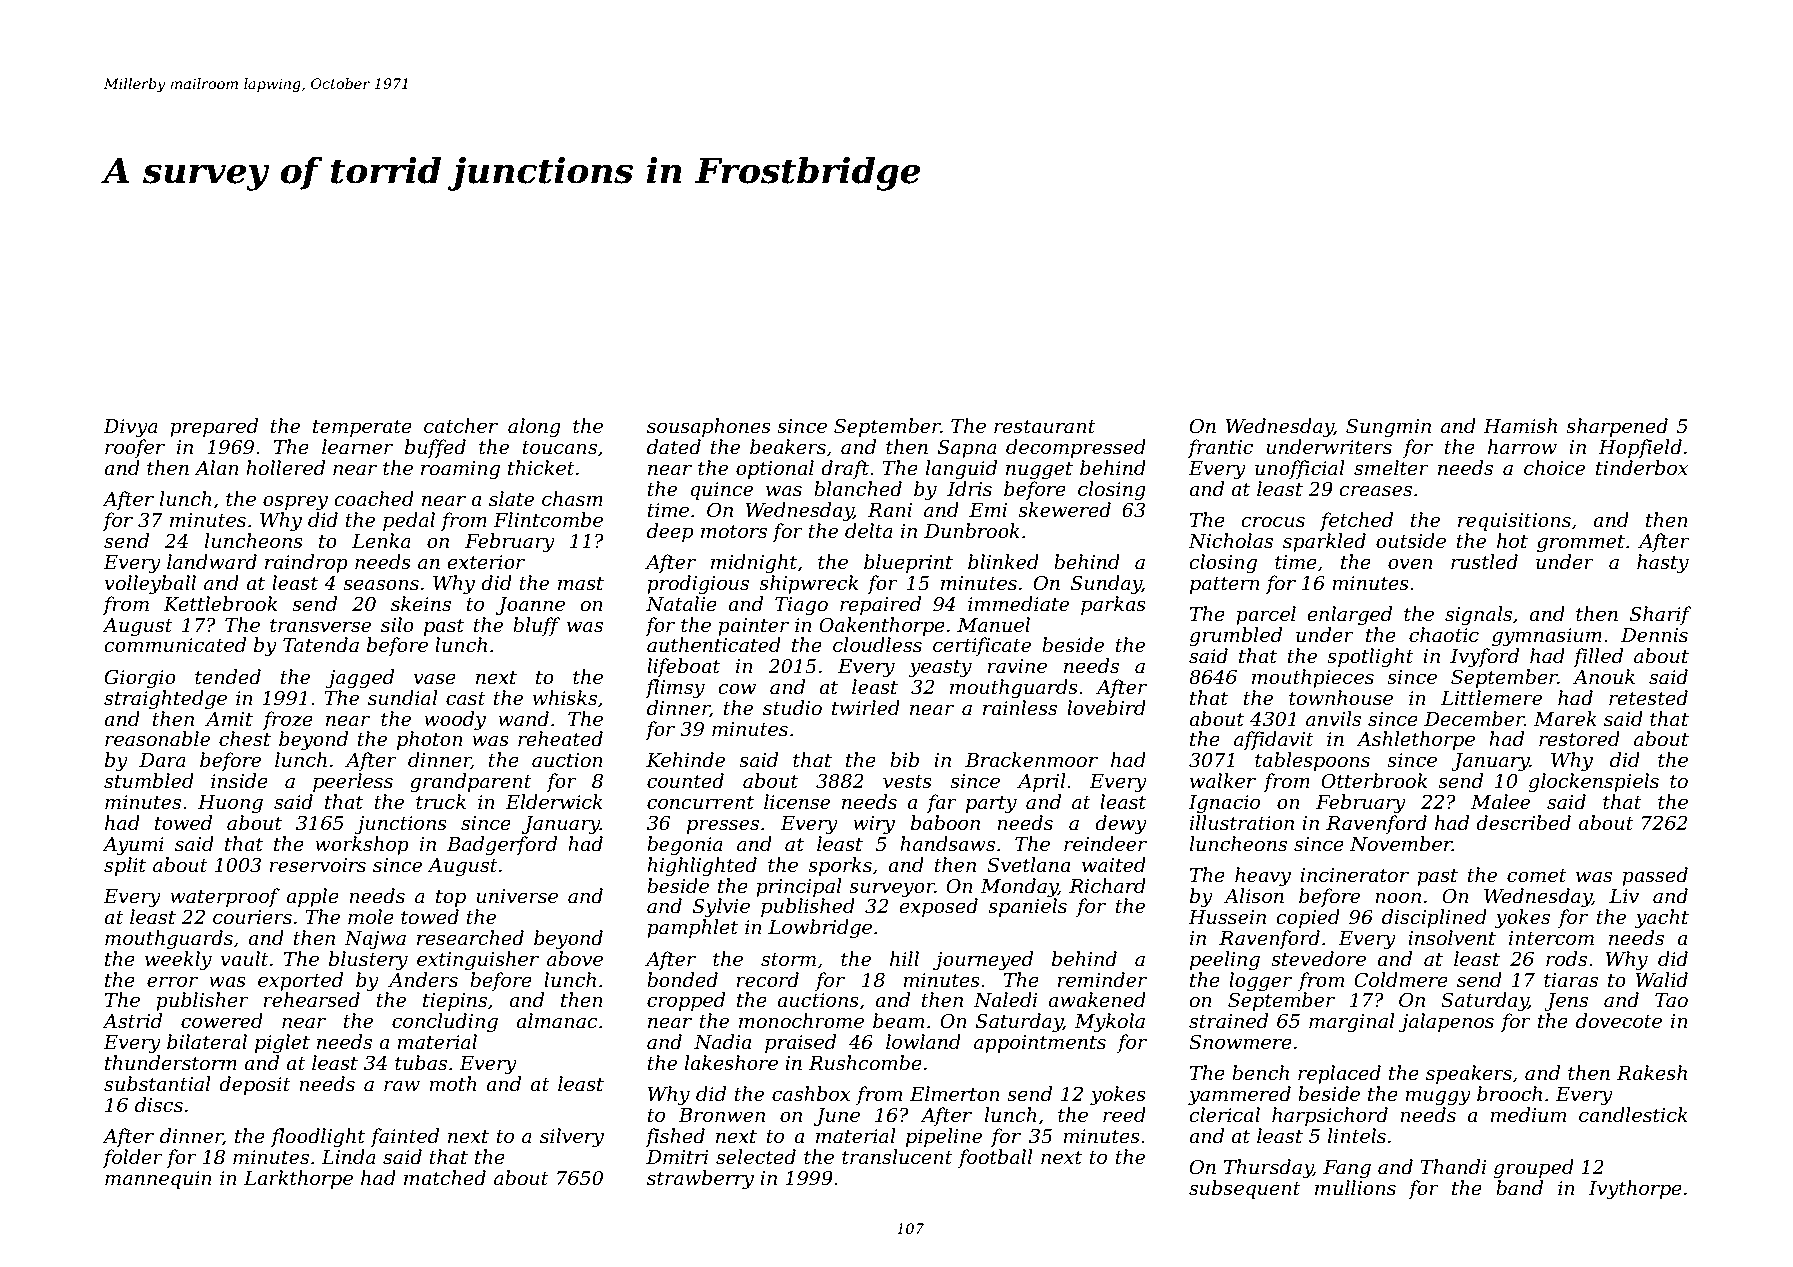 This screenshot has width=1793, height=1267. Describe the element at coordinates (709, 427) in the screenshot. I see `sousaphones` at that location.
